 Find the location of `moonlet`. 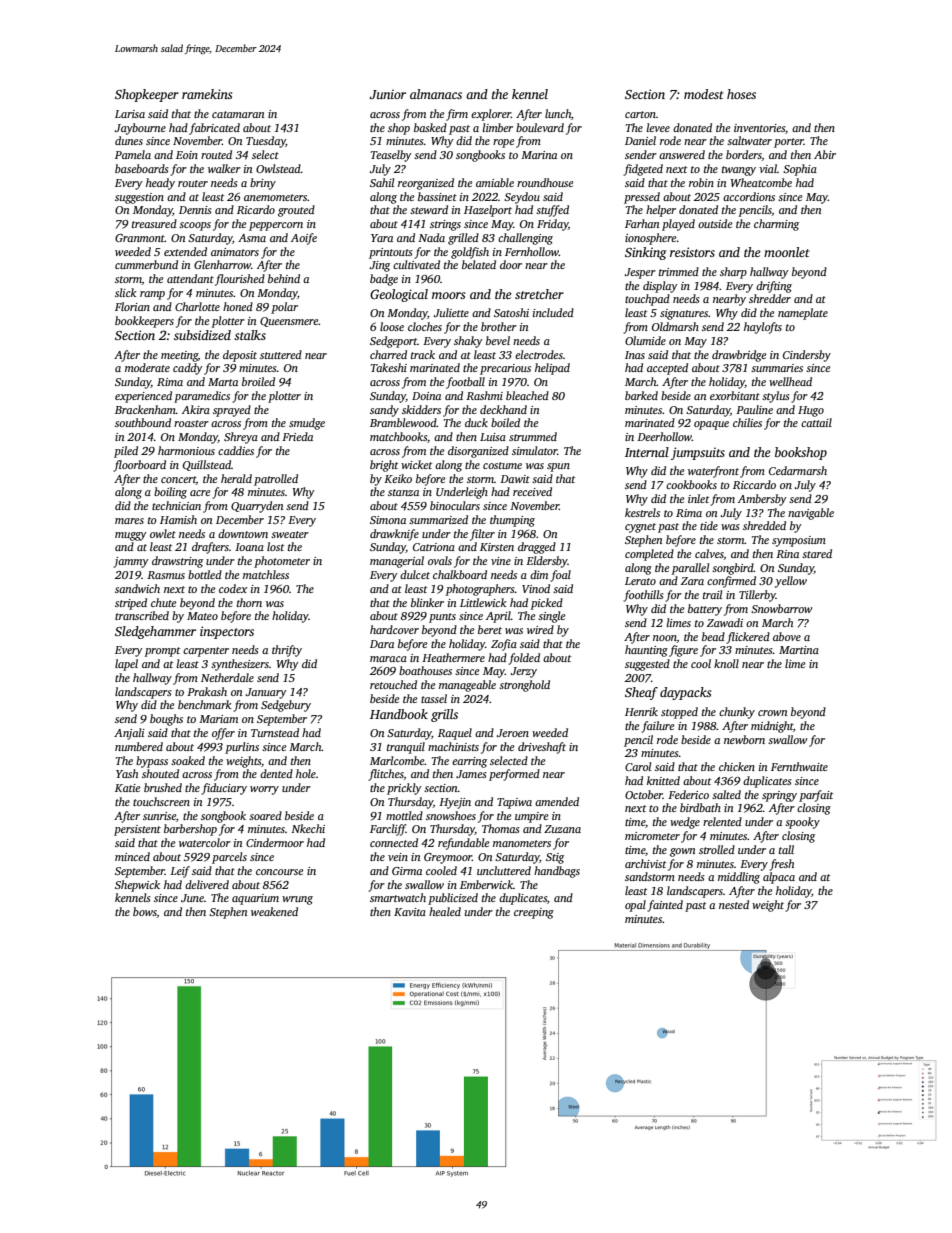

moonlet is located at coordinates (787, 252).
